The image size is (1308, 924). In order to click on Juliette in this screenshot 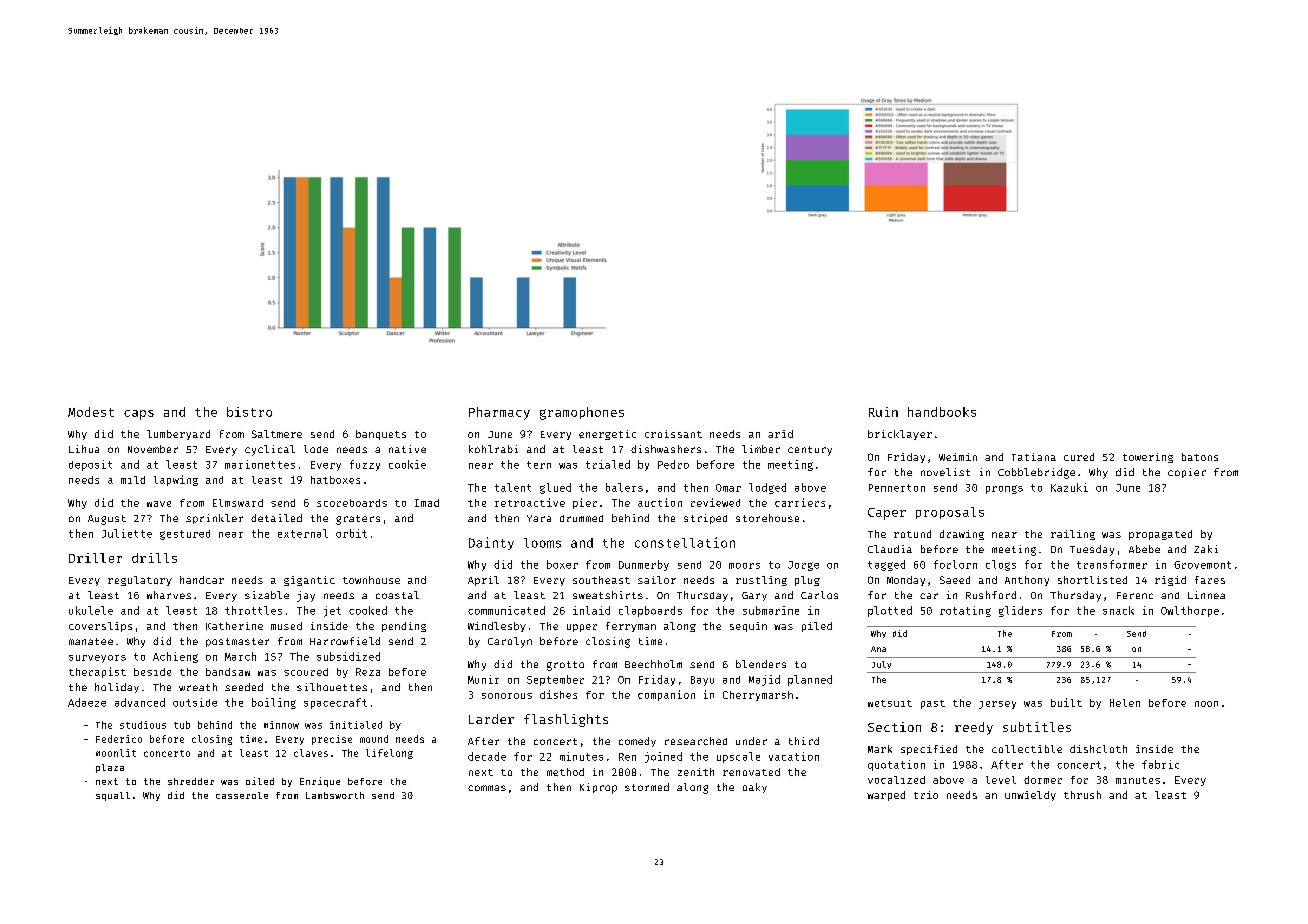, I will do `click(127, 533)`.
